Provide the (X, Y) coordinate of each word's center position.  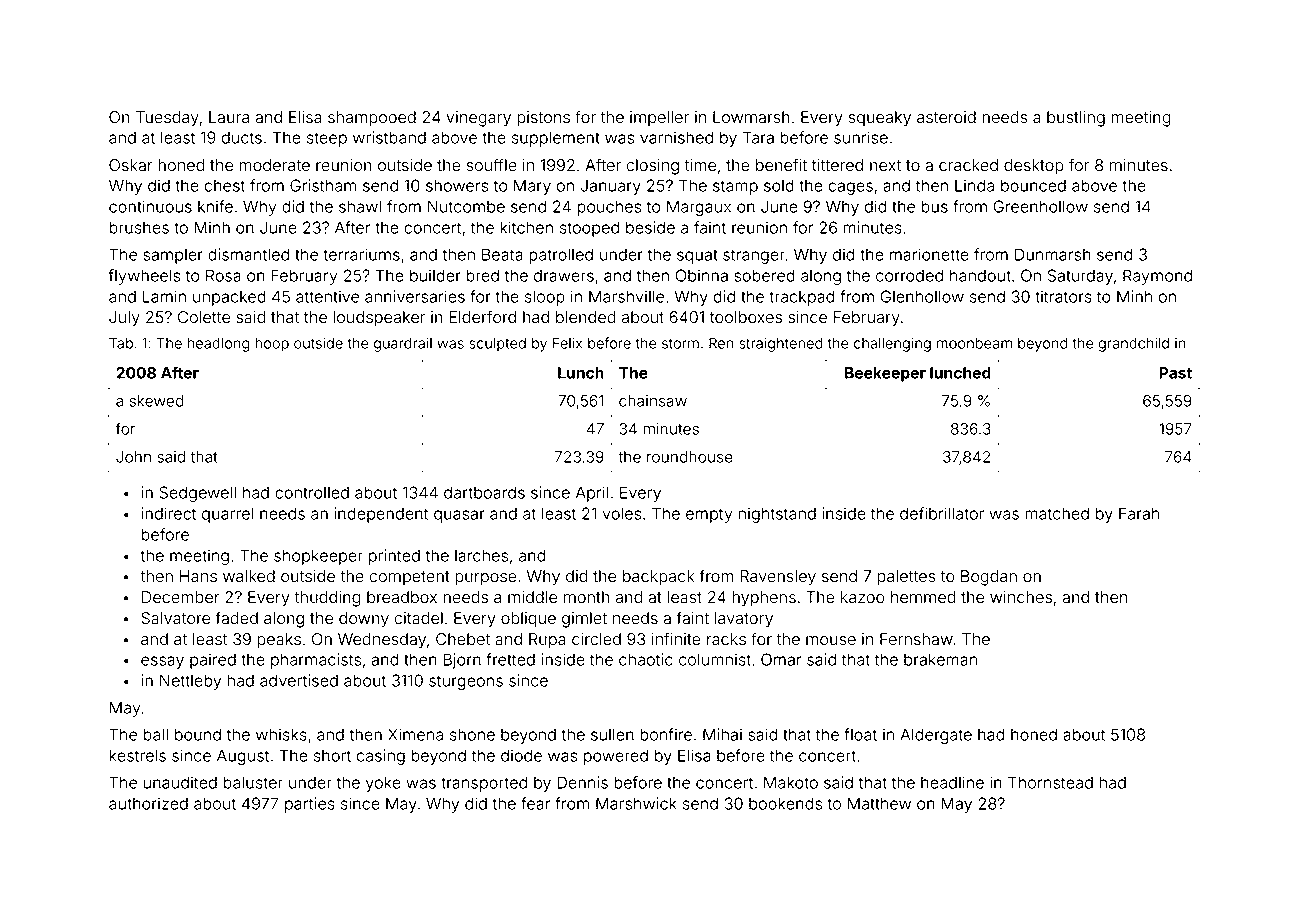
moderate (275, 165)
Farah (1139, 513)
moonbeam (974, 343)
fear (535, 803)
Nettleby (190, 682)
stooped (589, 229)
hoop (272, 345)
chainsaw (653, 401)
